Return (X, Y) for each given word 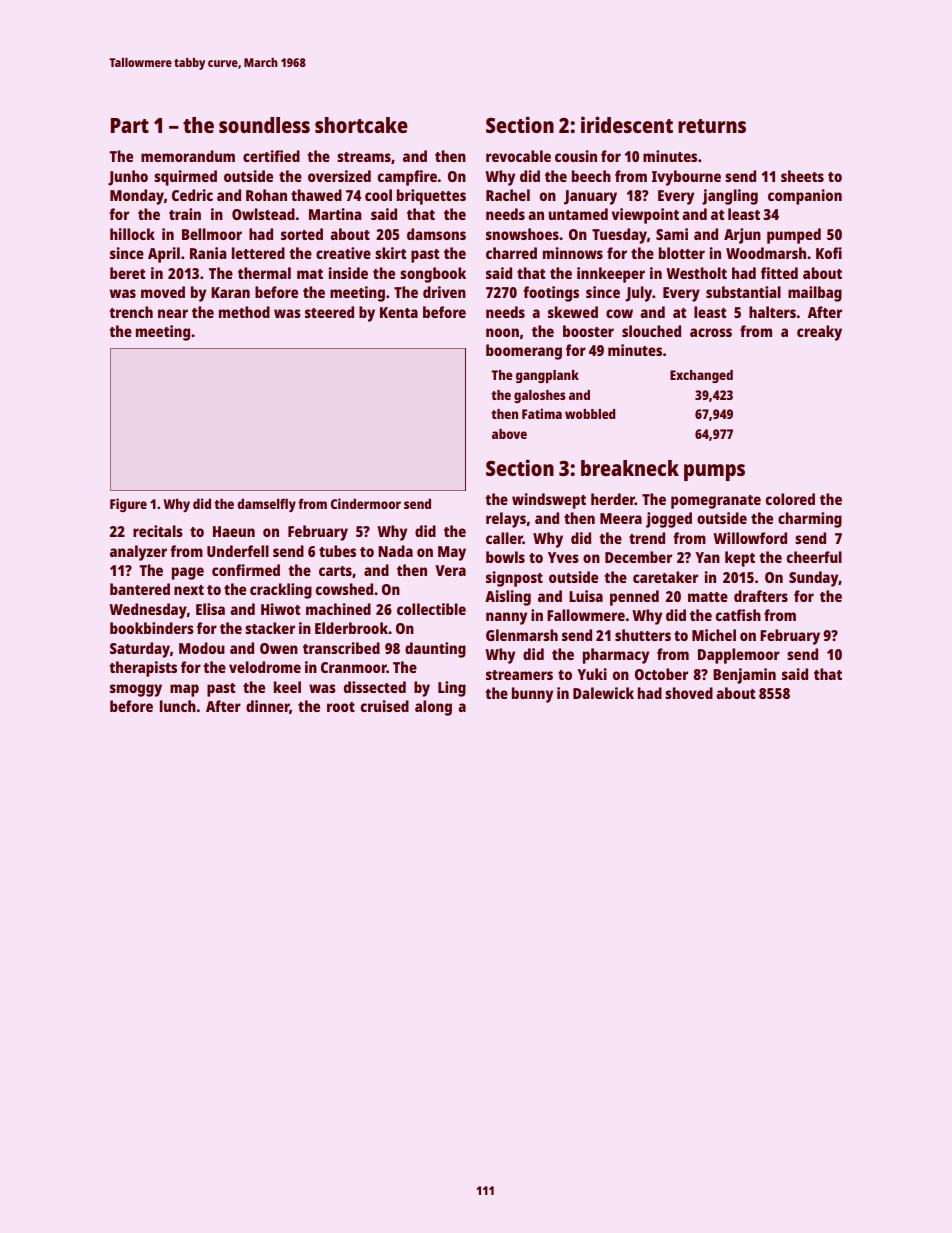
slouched (651, 331)
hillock (132, 234)
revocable (518, 156)
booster (588, 331)
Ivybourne (686, 178)
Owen (279, 648)
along (433, 708)
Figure (128, 505)
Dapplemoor (739, 656)
